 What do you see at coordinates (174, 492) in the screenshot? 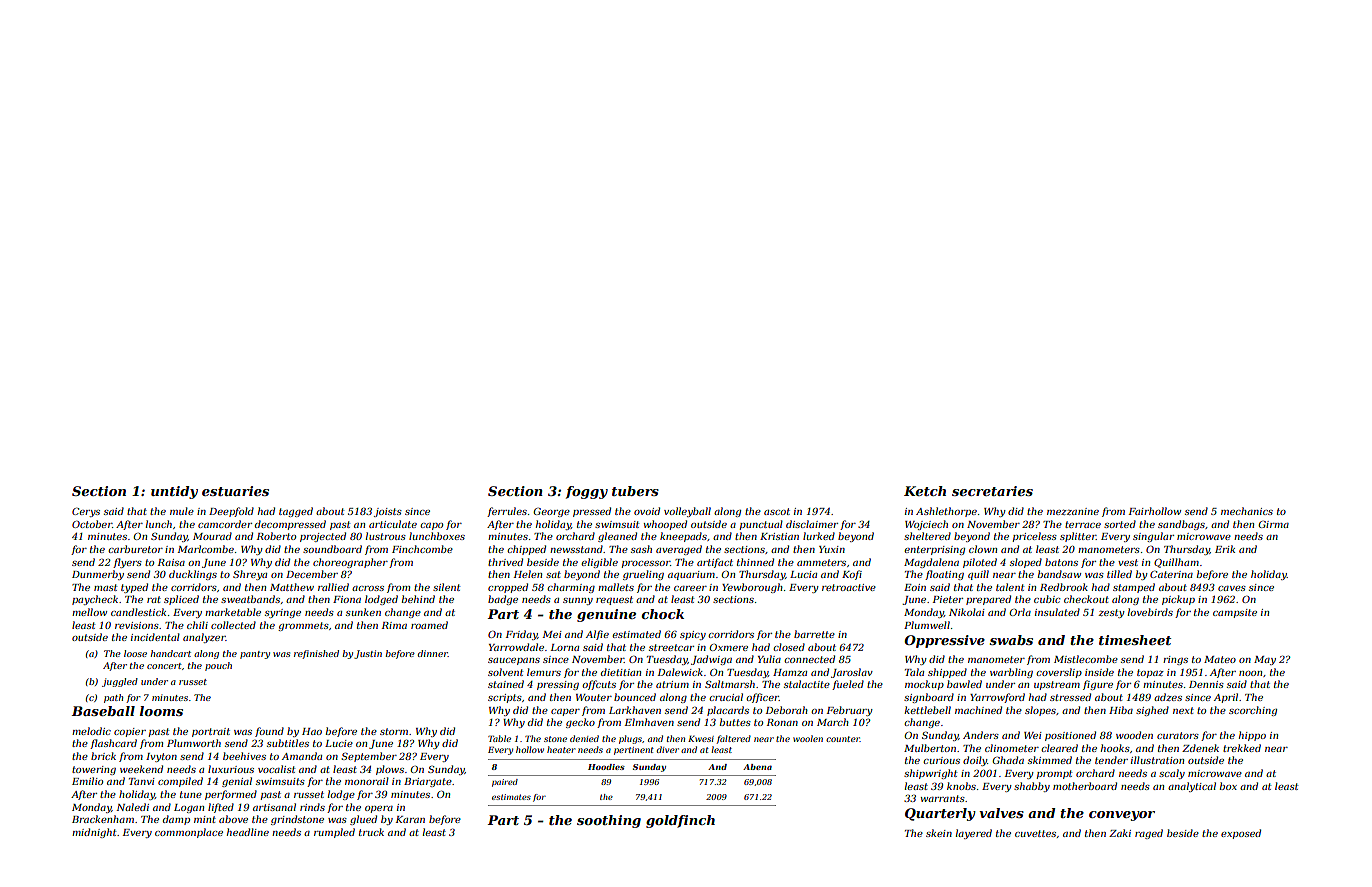
I see `untidy` at bounding box center [174, 492].
